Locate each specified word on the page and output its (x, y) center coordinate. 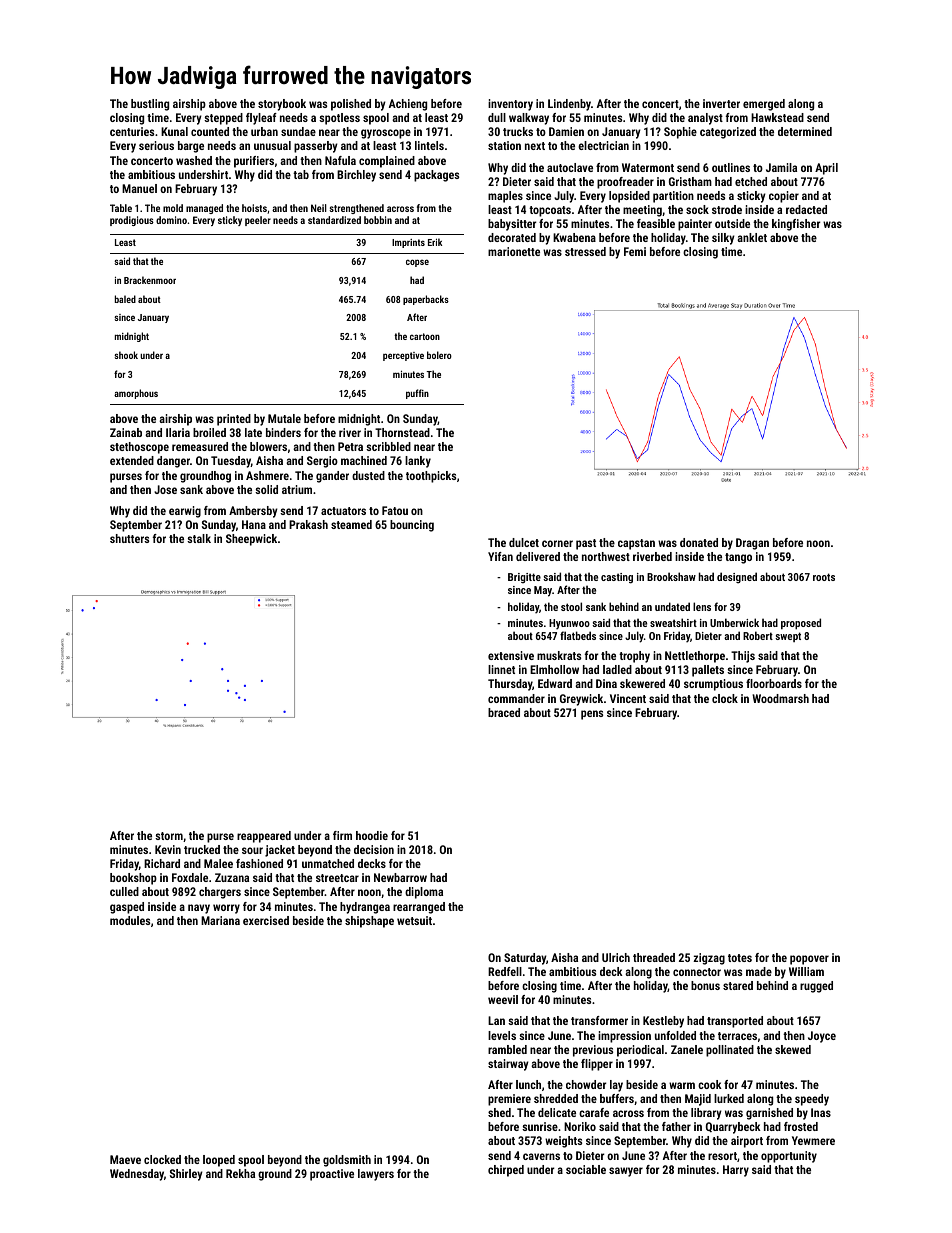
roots (824, 577)
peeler (258, 221)
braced (504, 712)
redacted (806, 209)
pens (592, 715)
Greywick (581, 700)
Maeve (125, 1159)
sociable (586, 1169)
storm (169, 836)
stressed (585, 251)
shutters (129, 538)
